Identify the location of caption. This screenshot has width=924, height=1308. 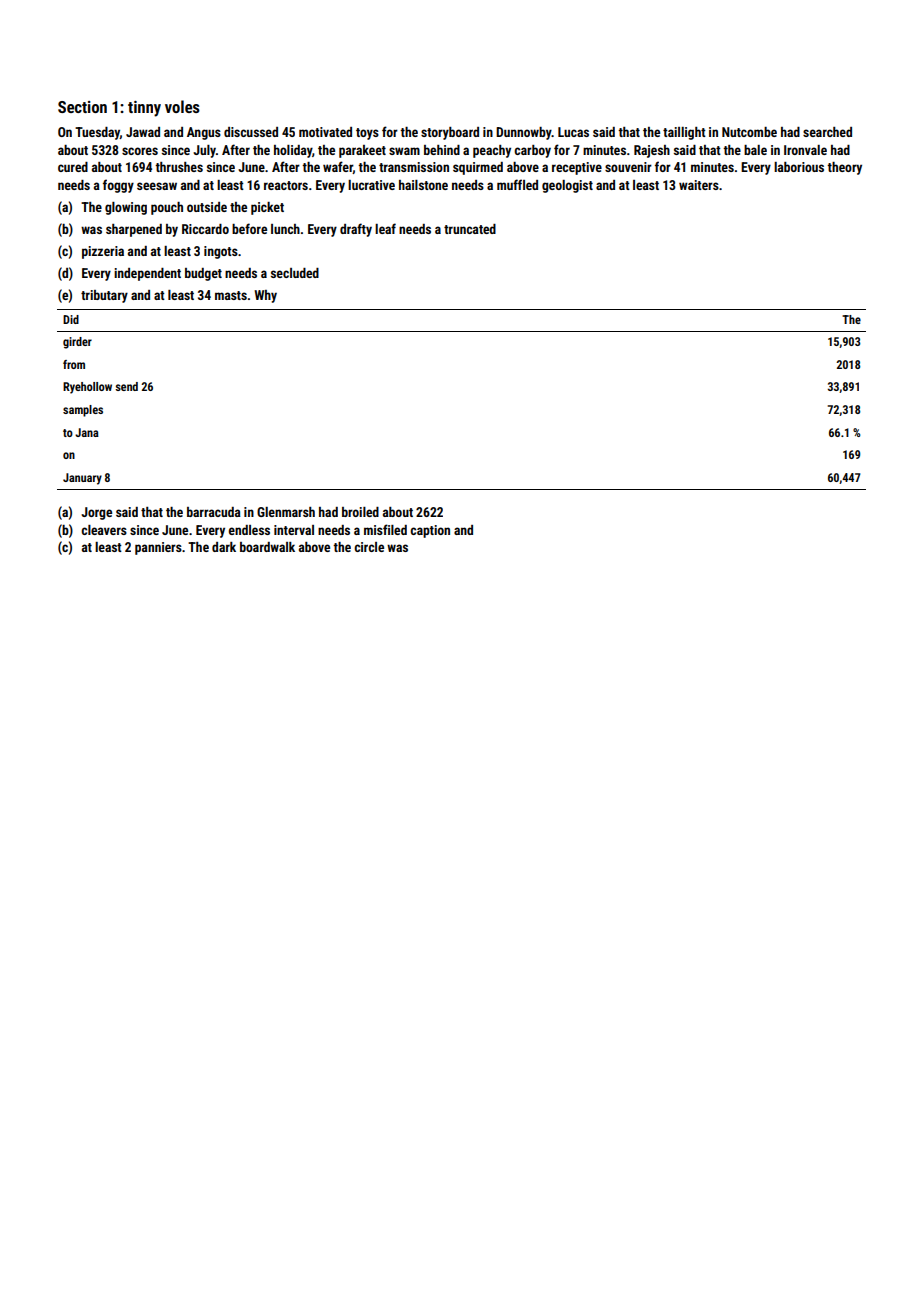
(430, 531).
